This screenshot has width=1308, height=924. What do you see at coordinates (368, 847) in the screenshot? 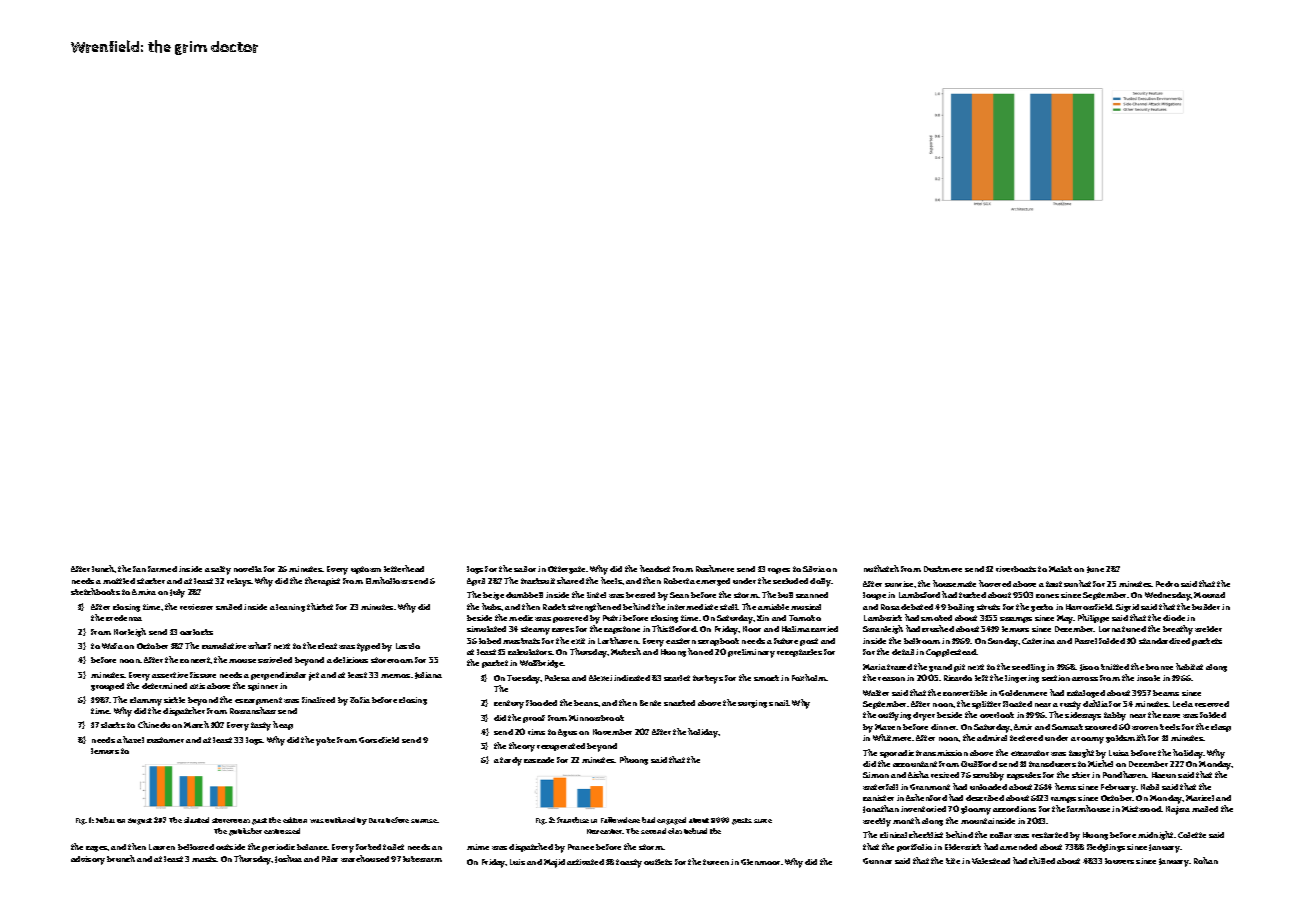
I see `forked` at bounding box center [368, 847].
